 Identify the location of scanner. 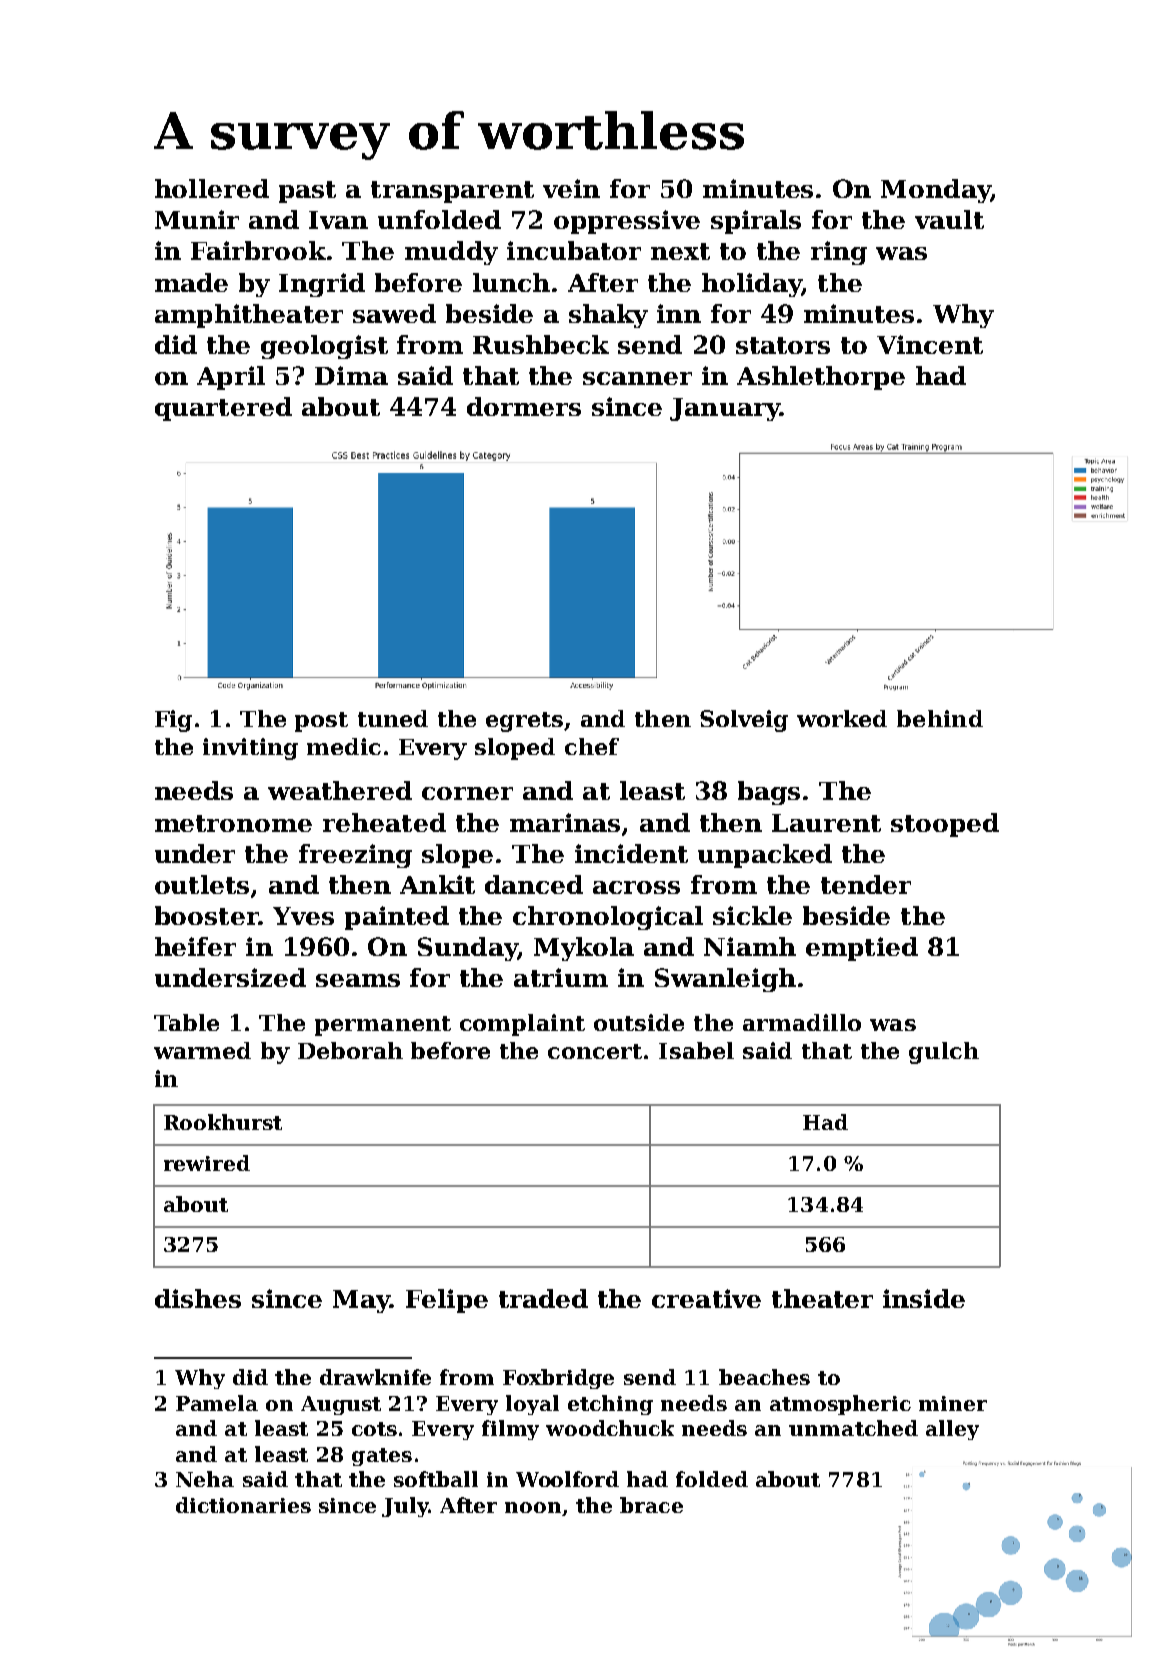
(637, 378).
